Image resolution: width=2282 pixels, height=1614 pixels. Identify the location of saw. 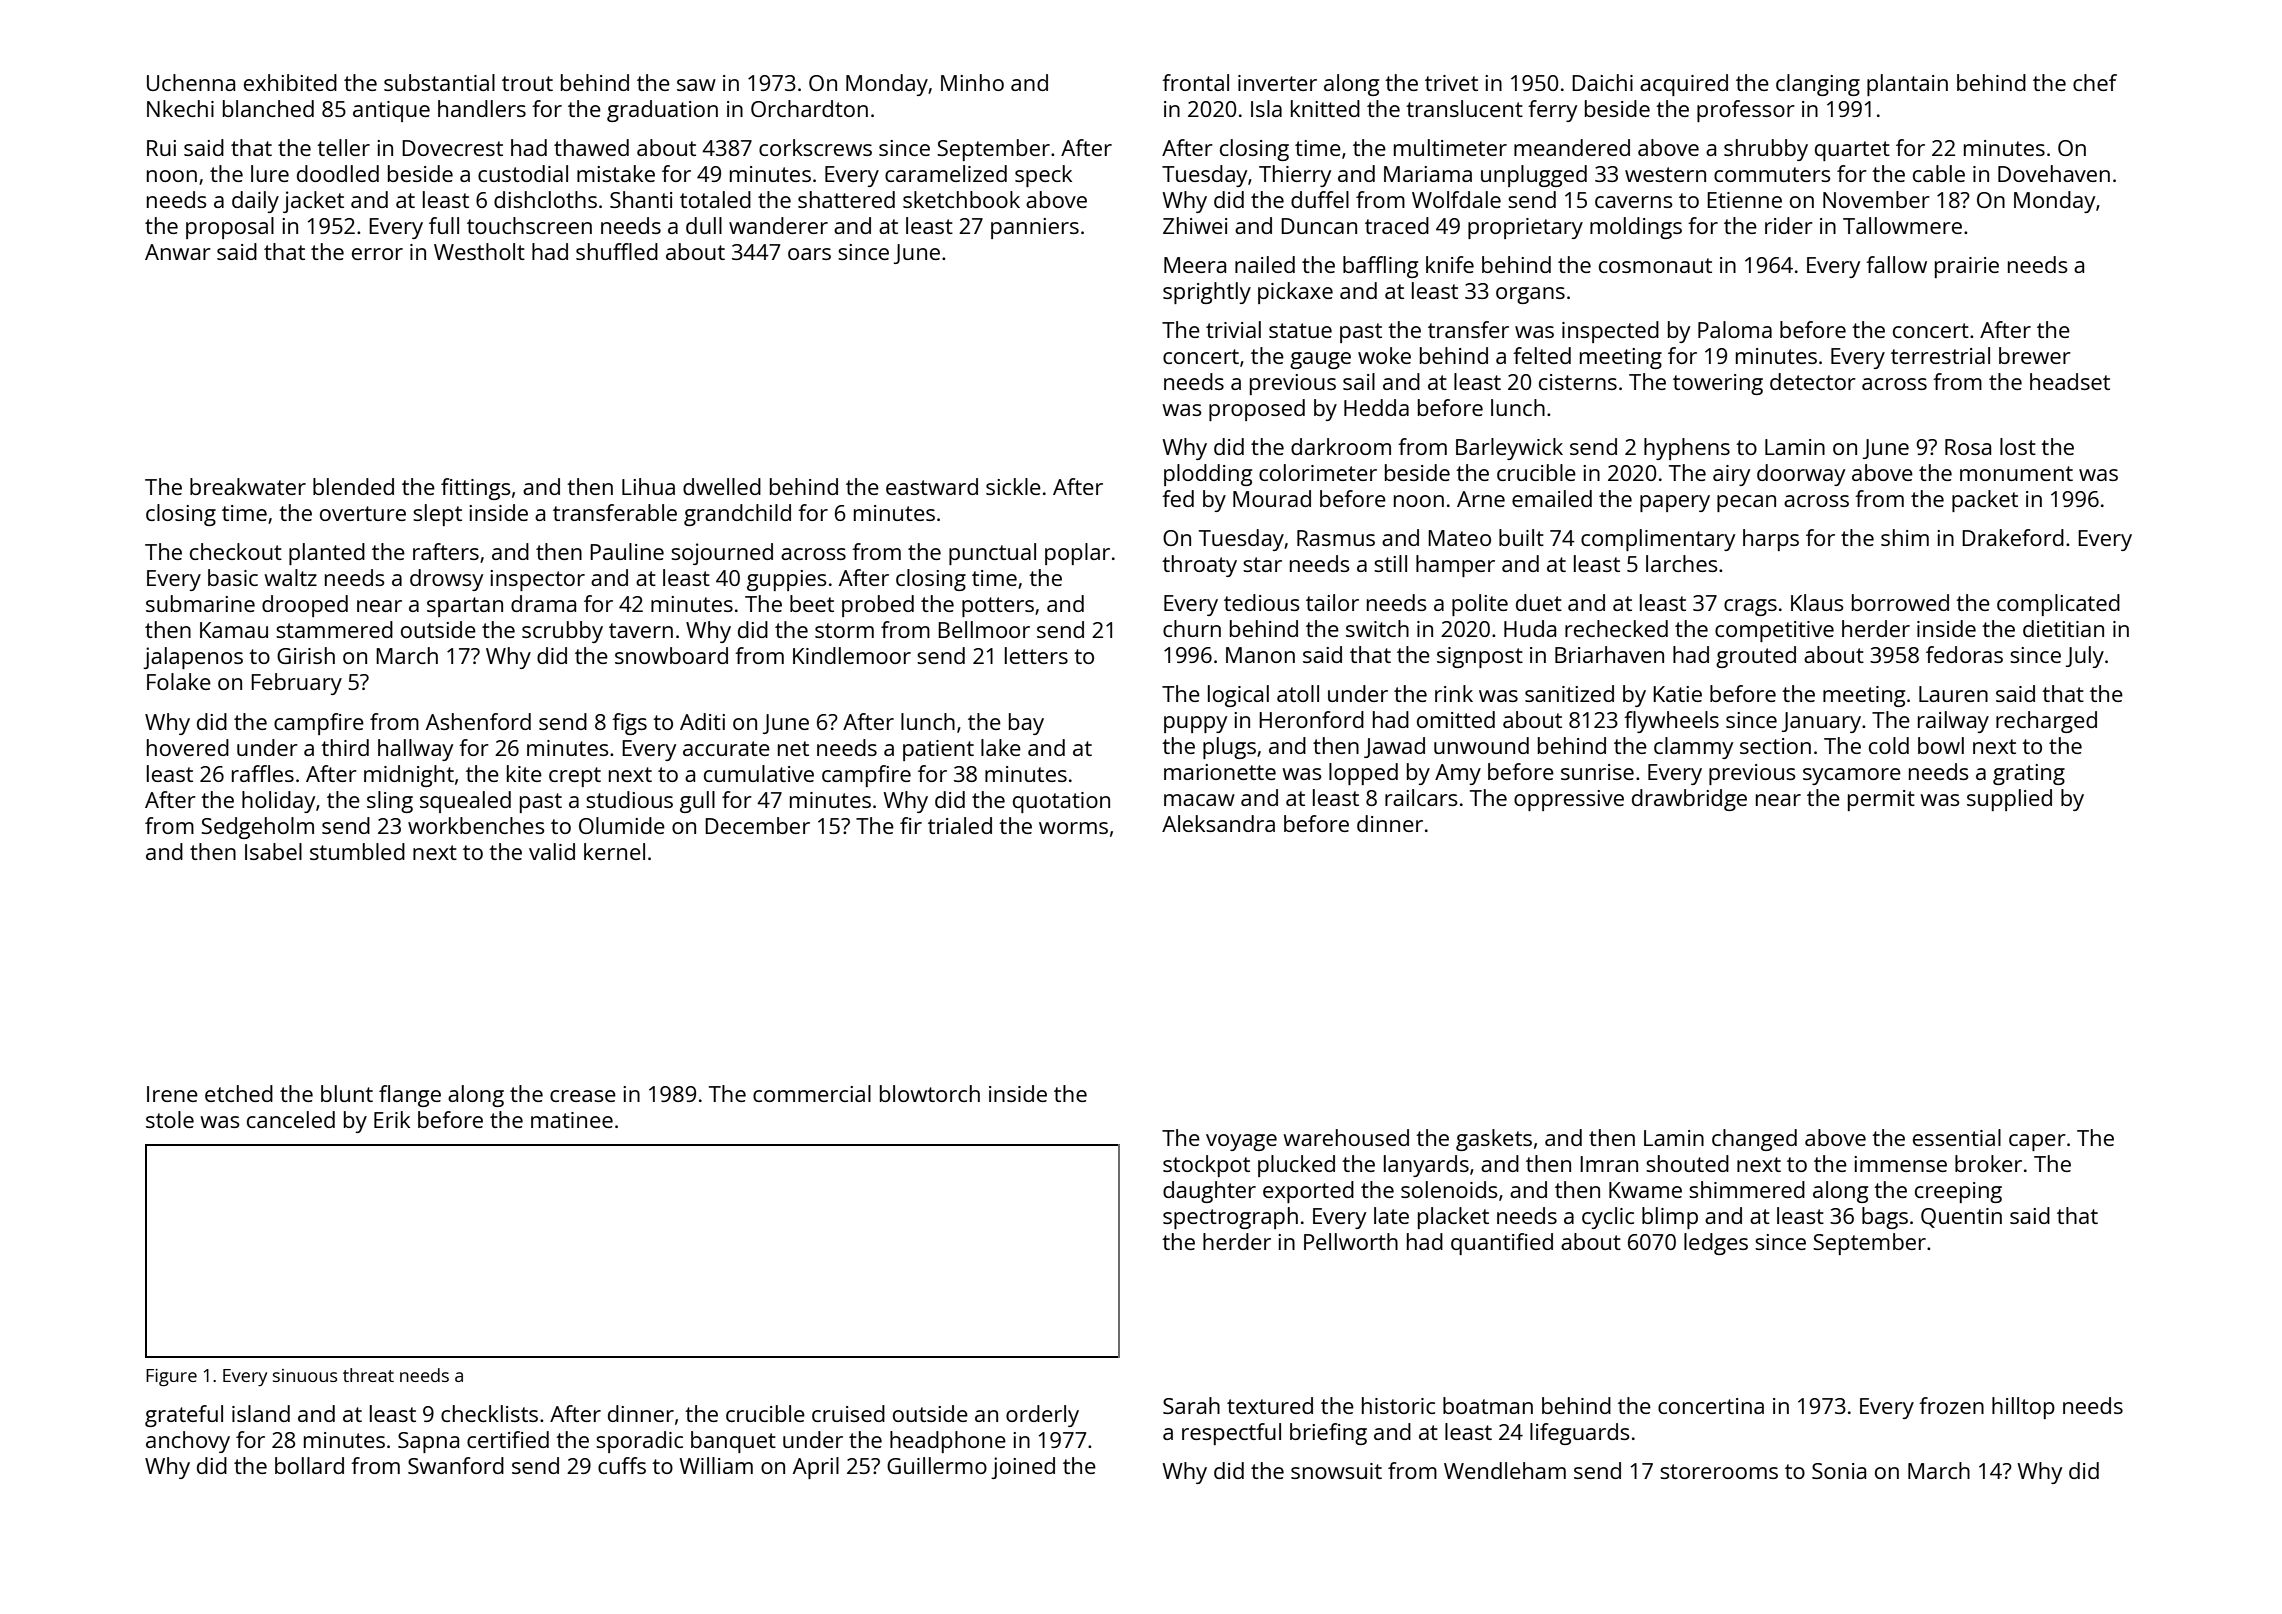
(696, 85).
